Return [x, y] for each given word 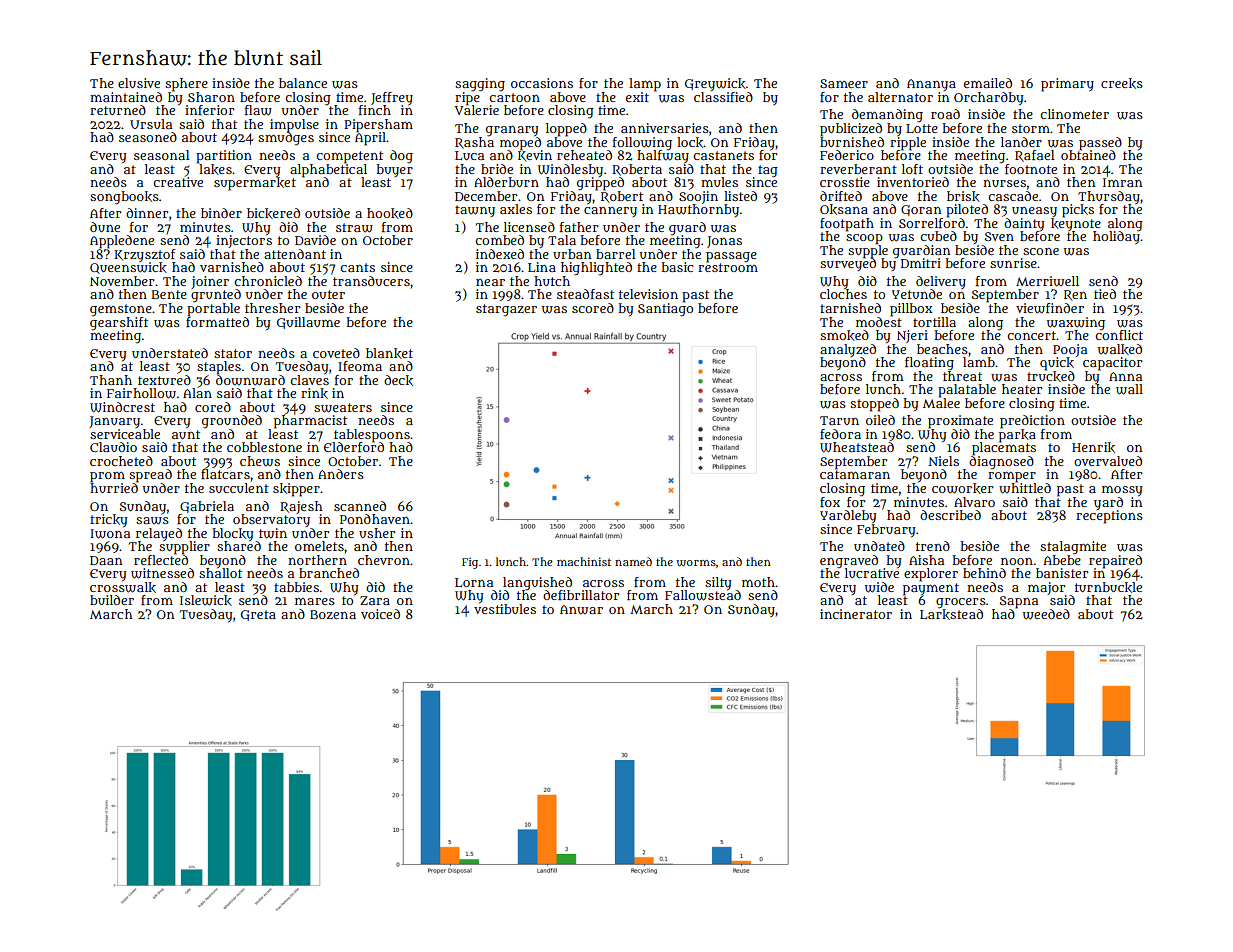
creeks [1122, 83]
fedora [840, 434]
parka [1017, 436]
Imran [1122, 182]
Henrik [1093, 447]
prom [107, 477]
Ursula [151, 124]
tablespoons [372, 435]
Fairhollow [141, 393]
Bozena [333, 614]
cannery [610, 212]
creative [178, 182]
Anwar [581, 610]
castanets [723, 155]
